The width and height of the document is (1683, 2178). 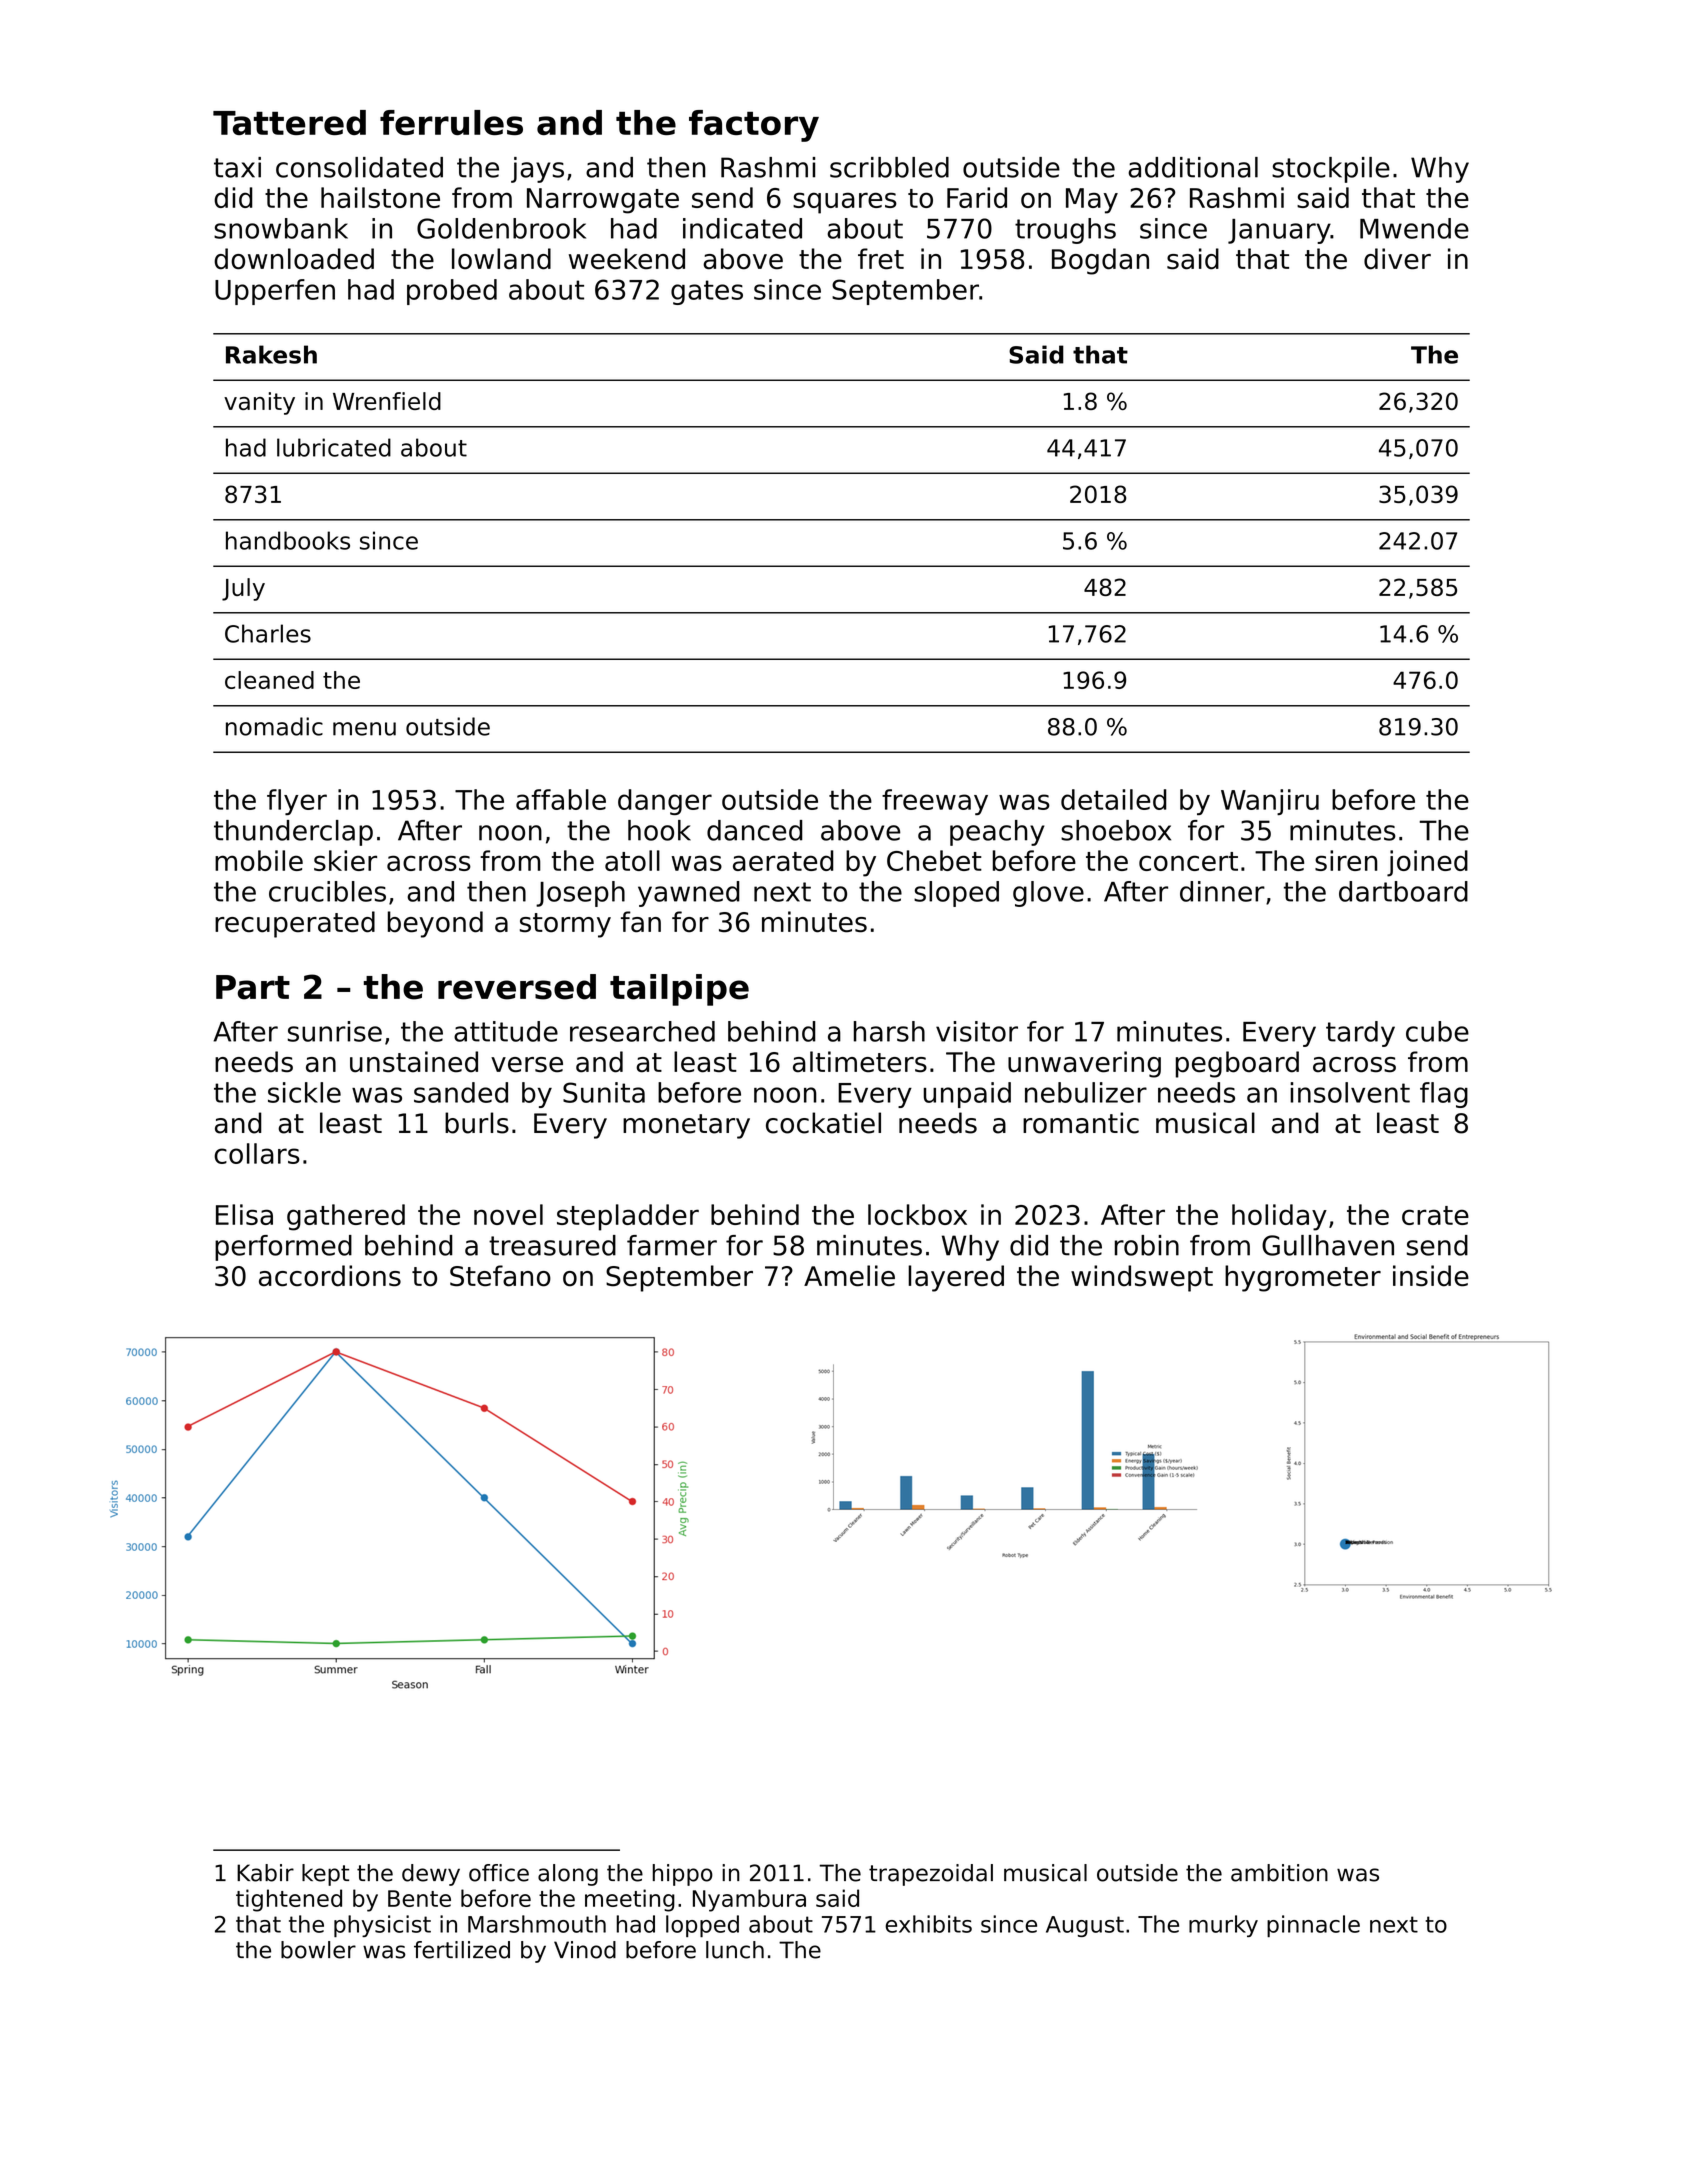 I want to click on accordions, so click(x=330, y=1276).
